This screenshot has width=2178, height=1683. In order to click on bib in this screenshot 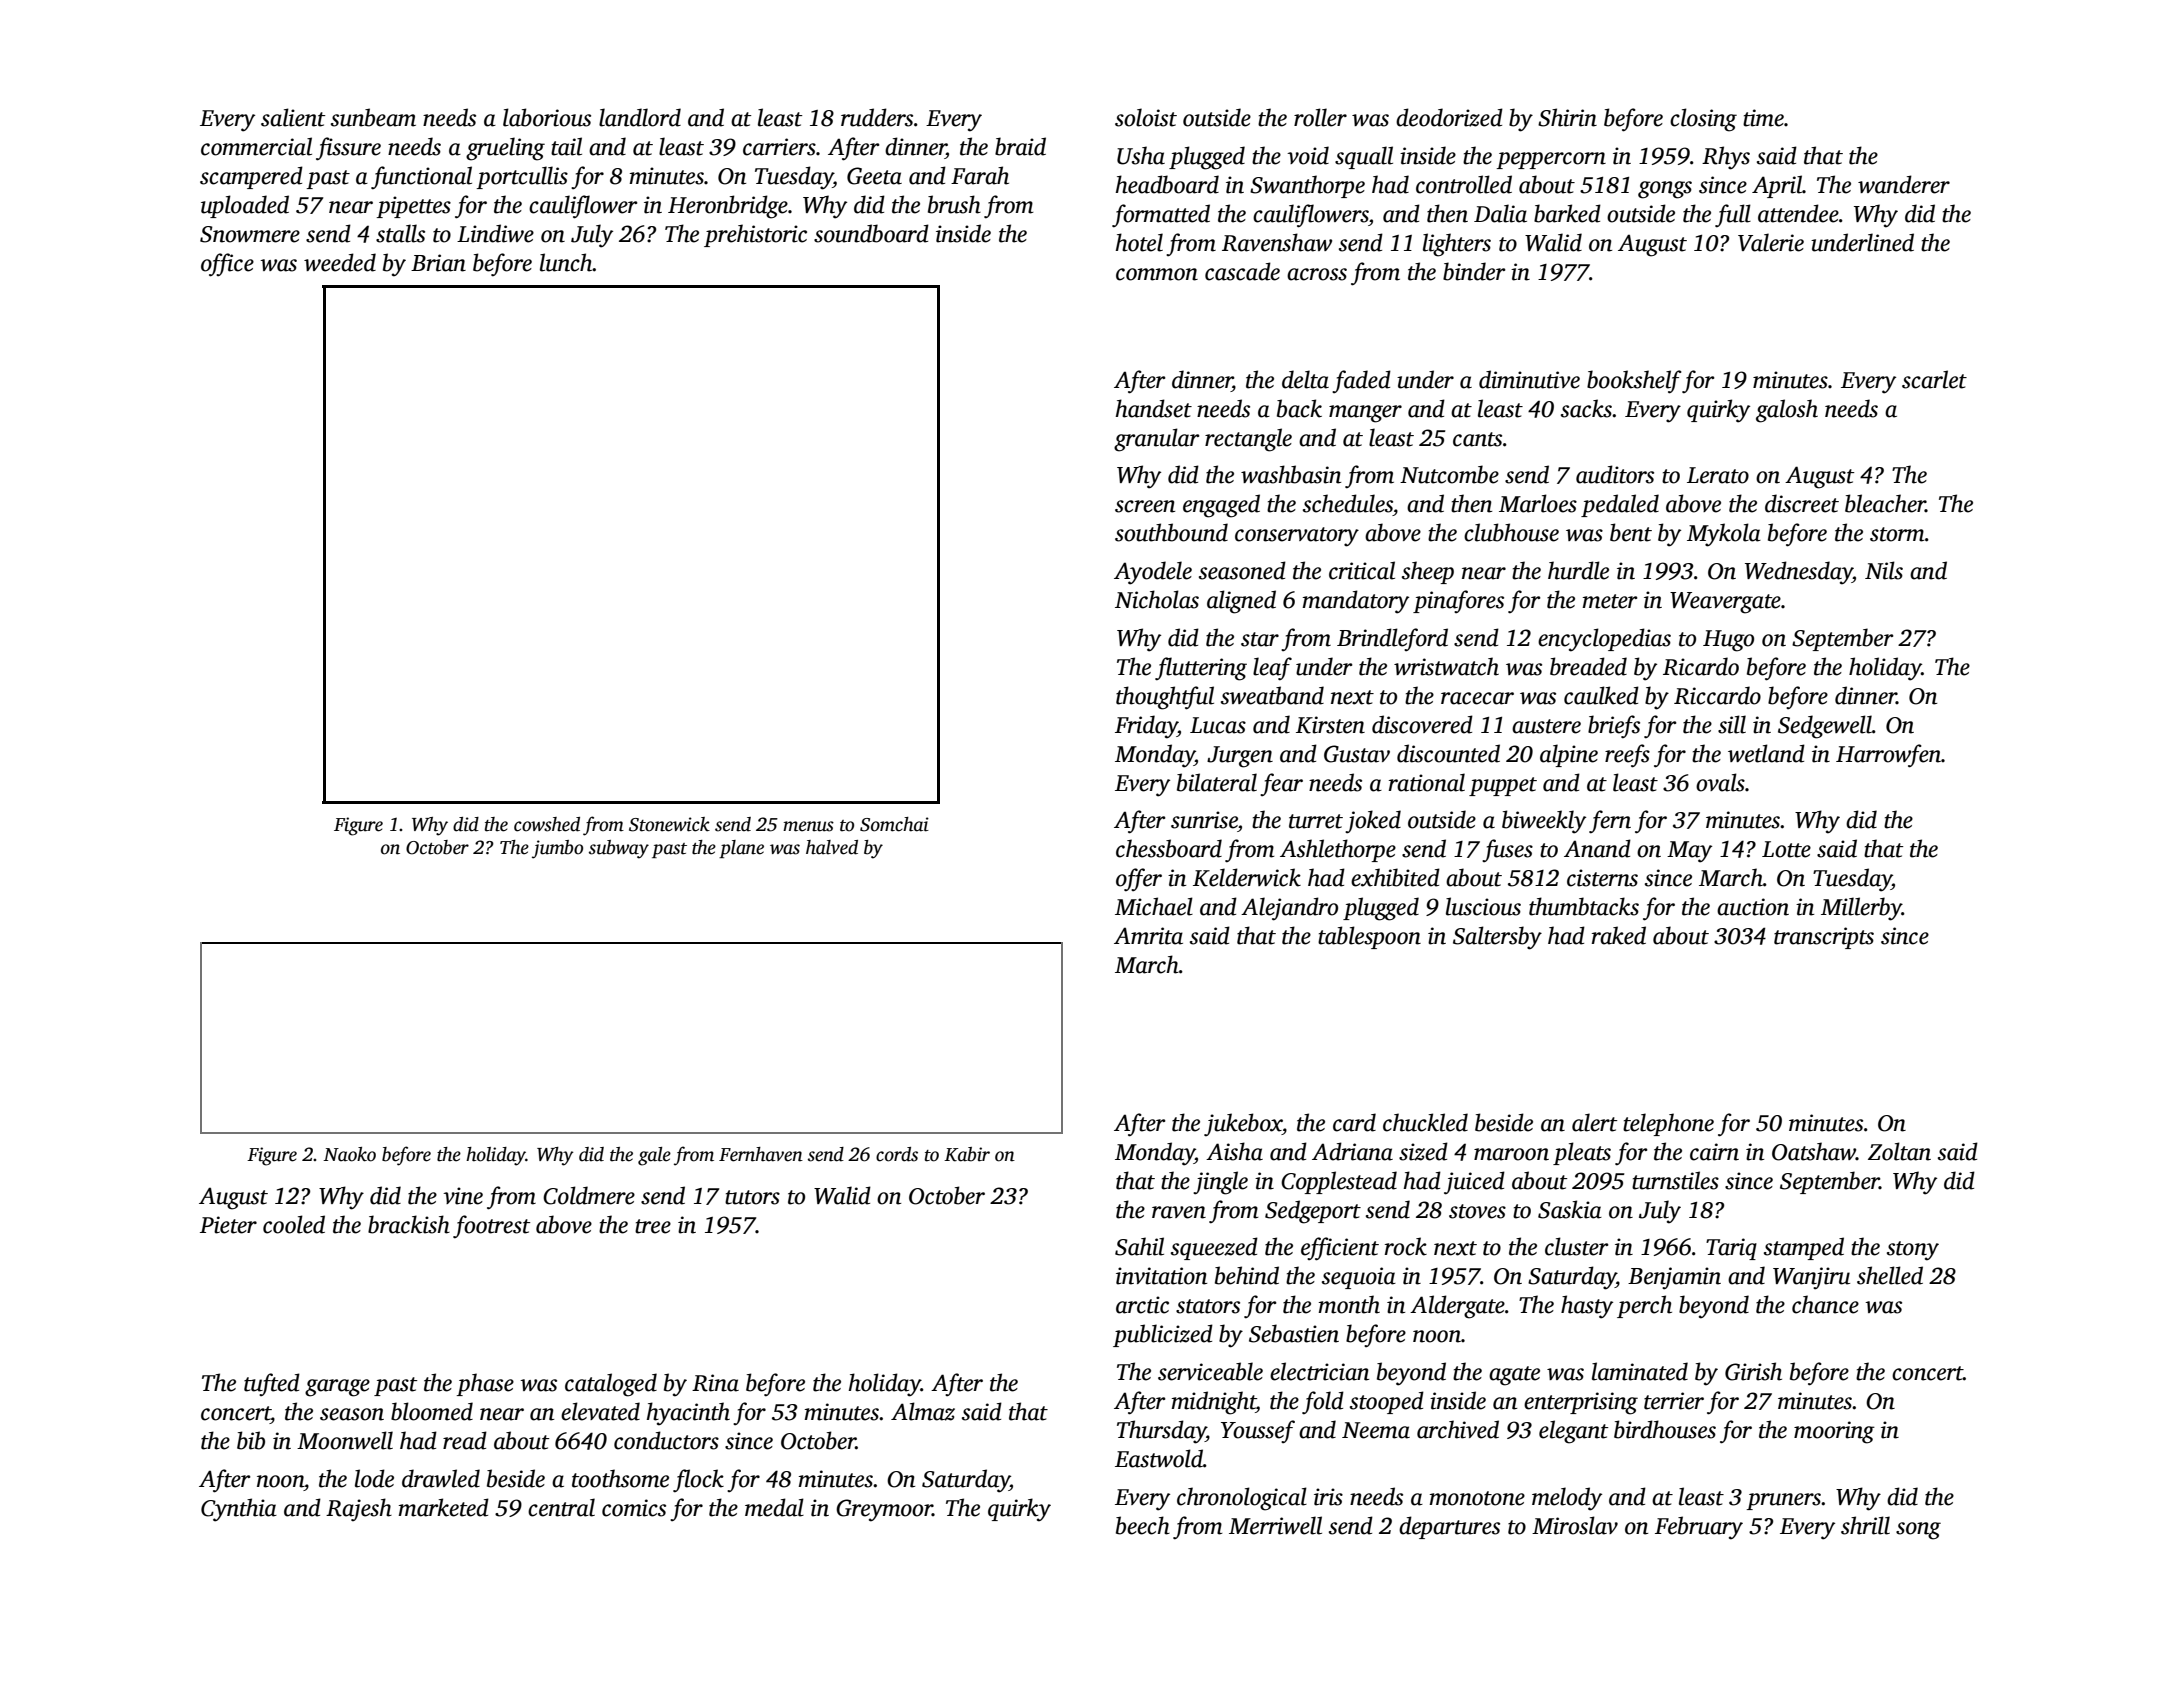, I will do `click(251, 1440)`.
